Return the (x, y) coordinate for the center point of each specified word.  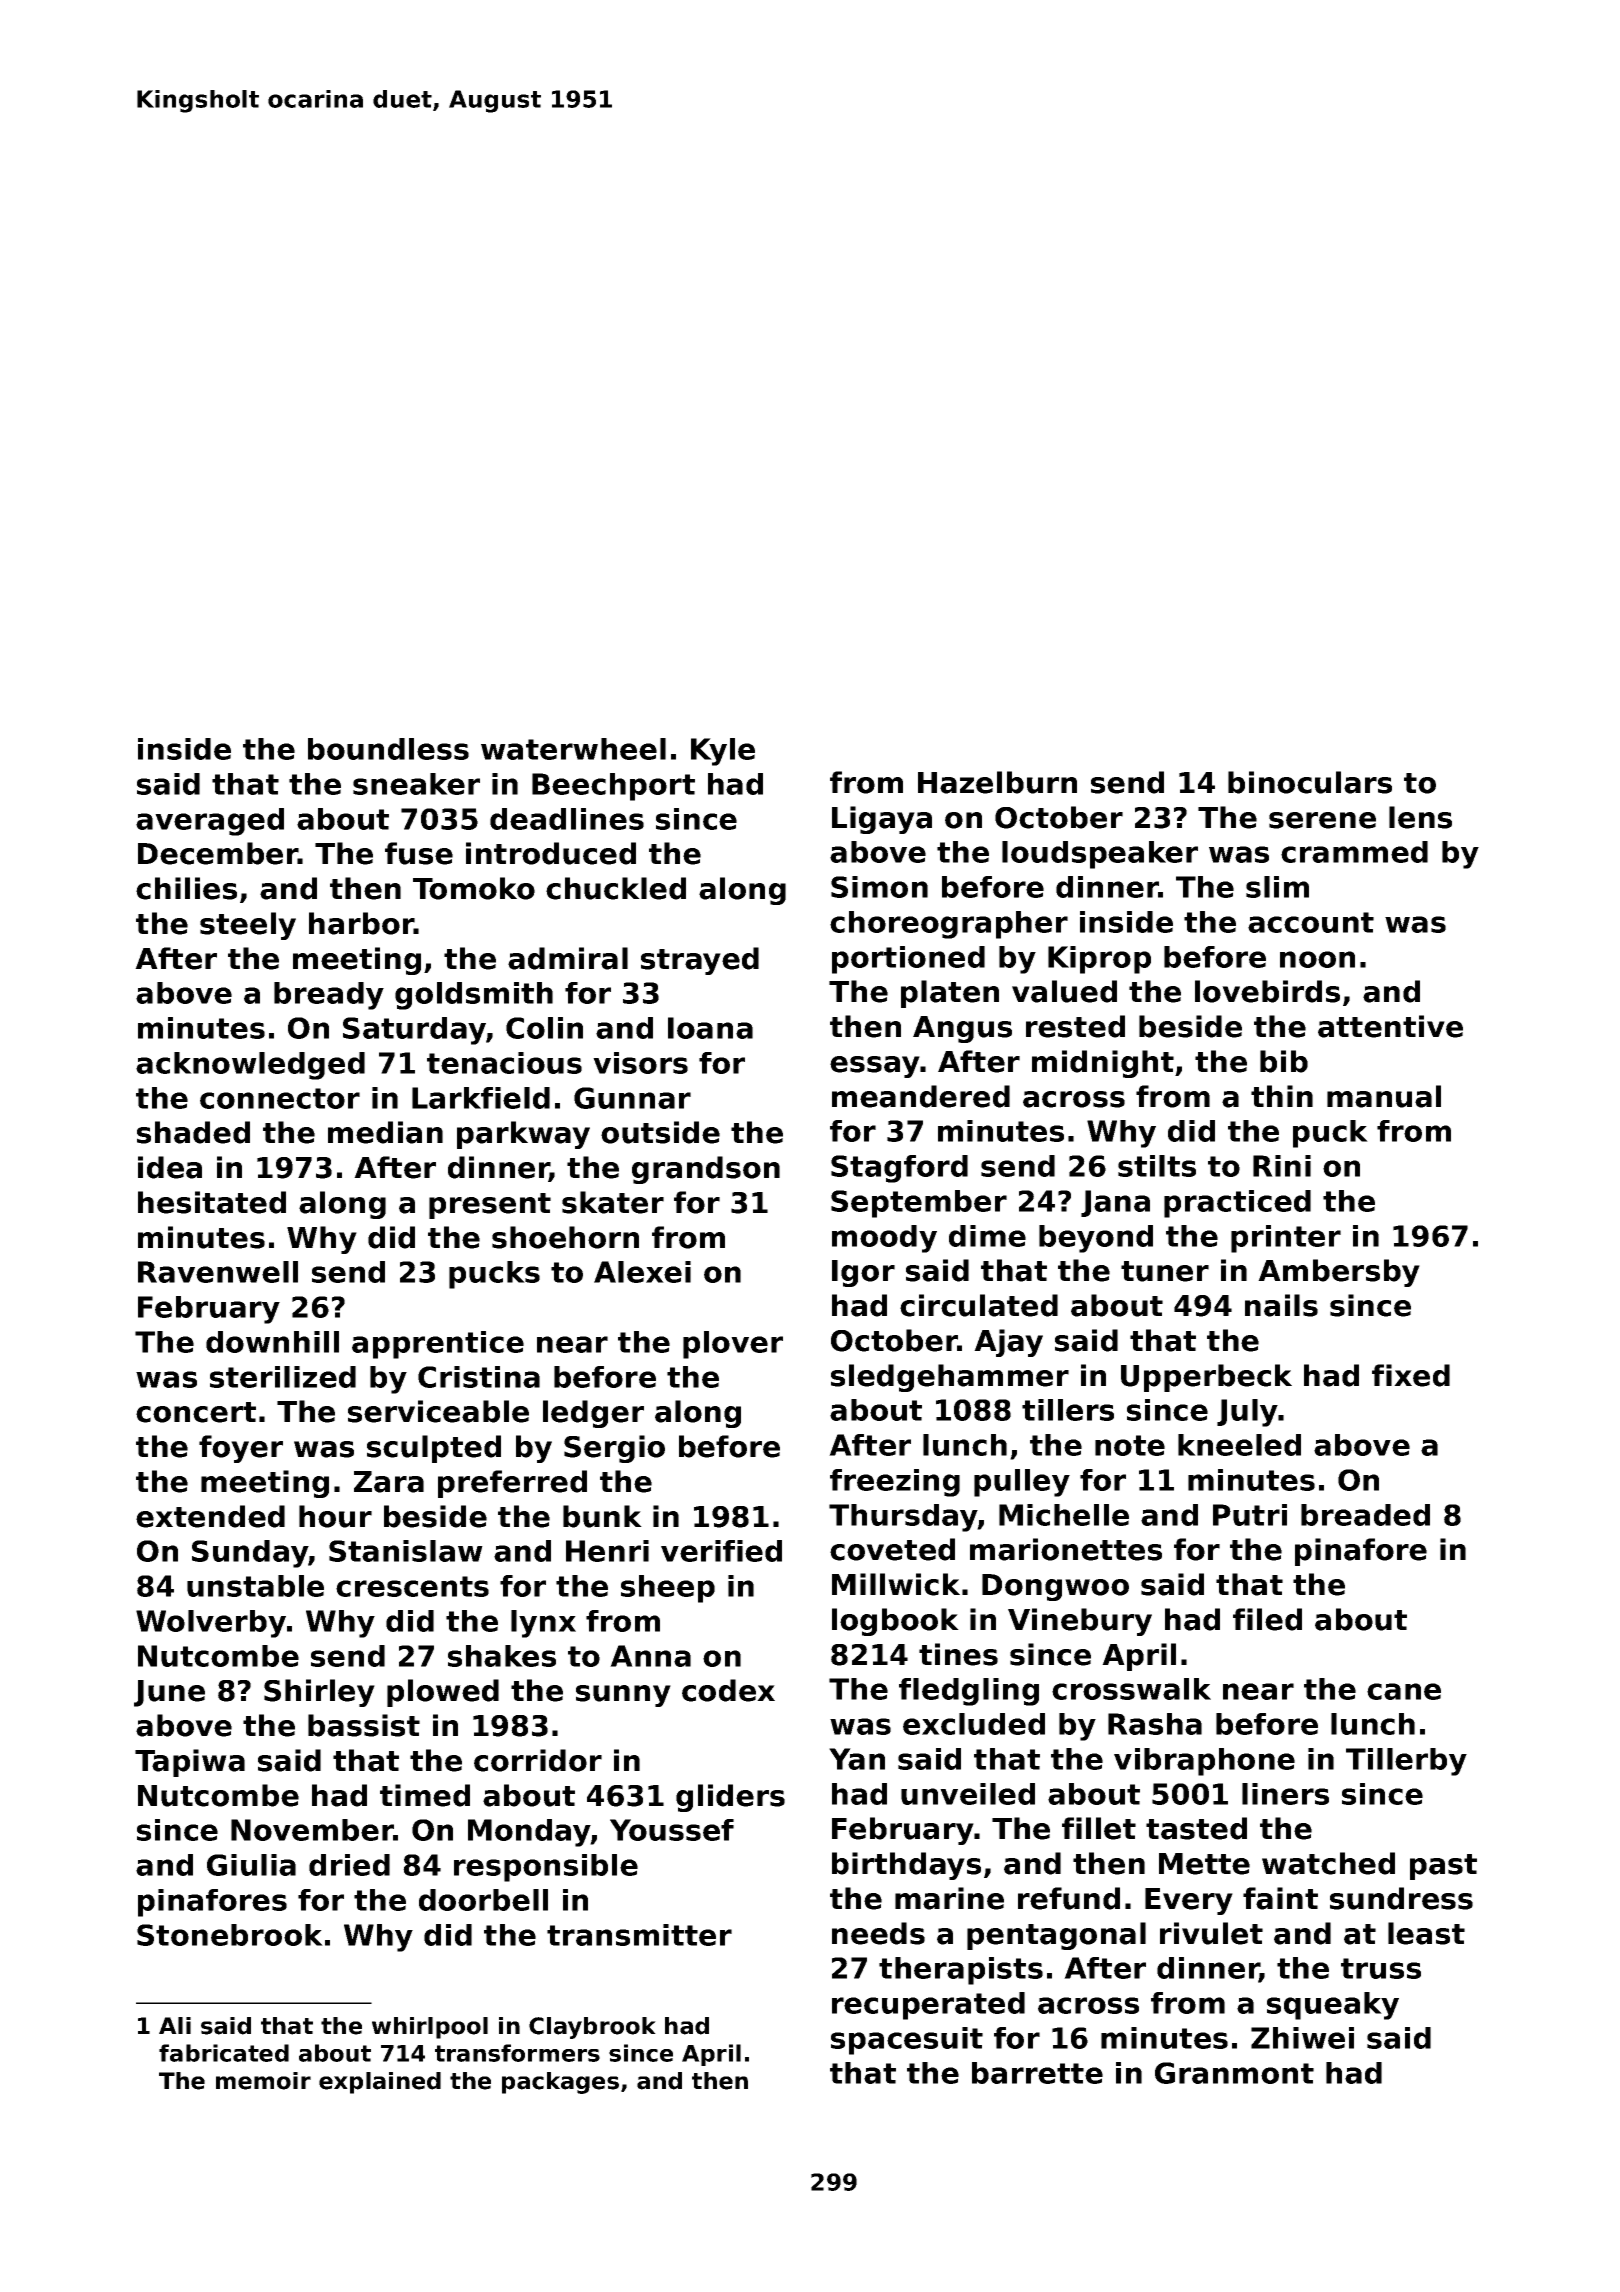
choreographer (949, 925)
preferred (512, 1484)
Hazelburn (997, 782)
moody (884, 1239)
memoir (263, 2081)
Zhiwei (1302, 2038)
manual (1384, 1096)
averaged (210, 822)
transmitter (639, 1935)
